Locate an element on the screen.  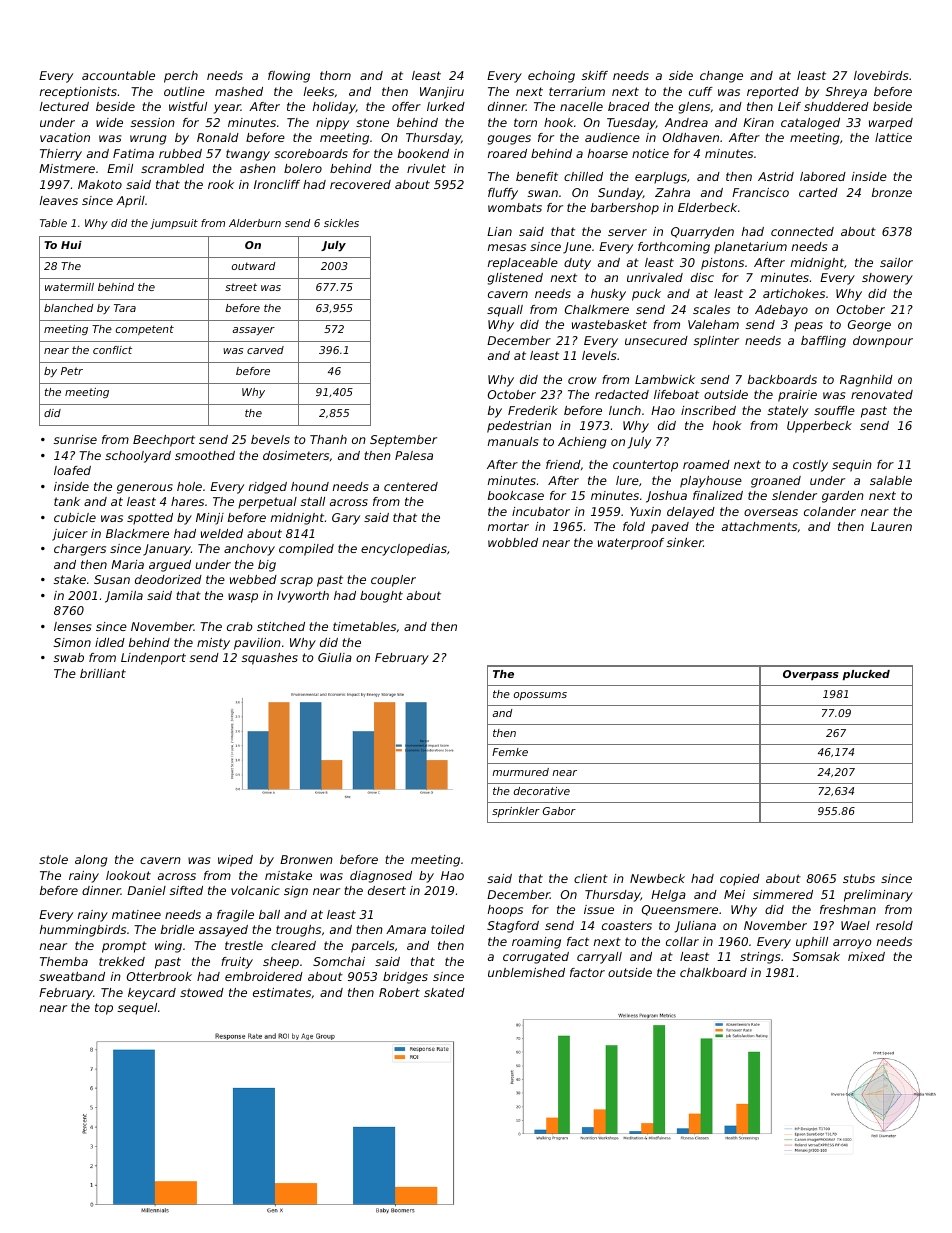
connected is located at coordinates (802, 231).
